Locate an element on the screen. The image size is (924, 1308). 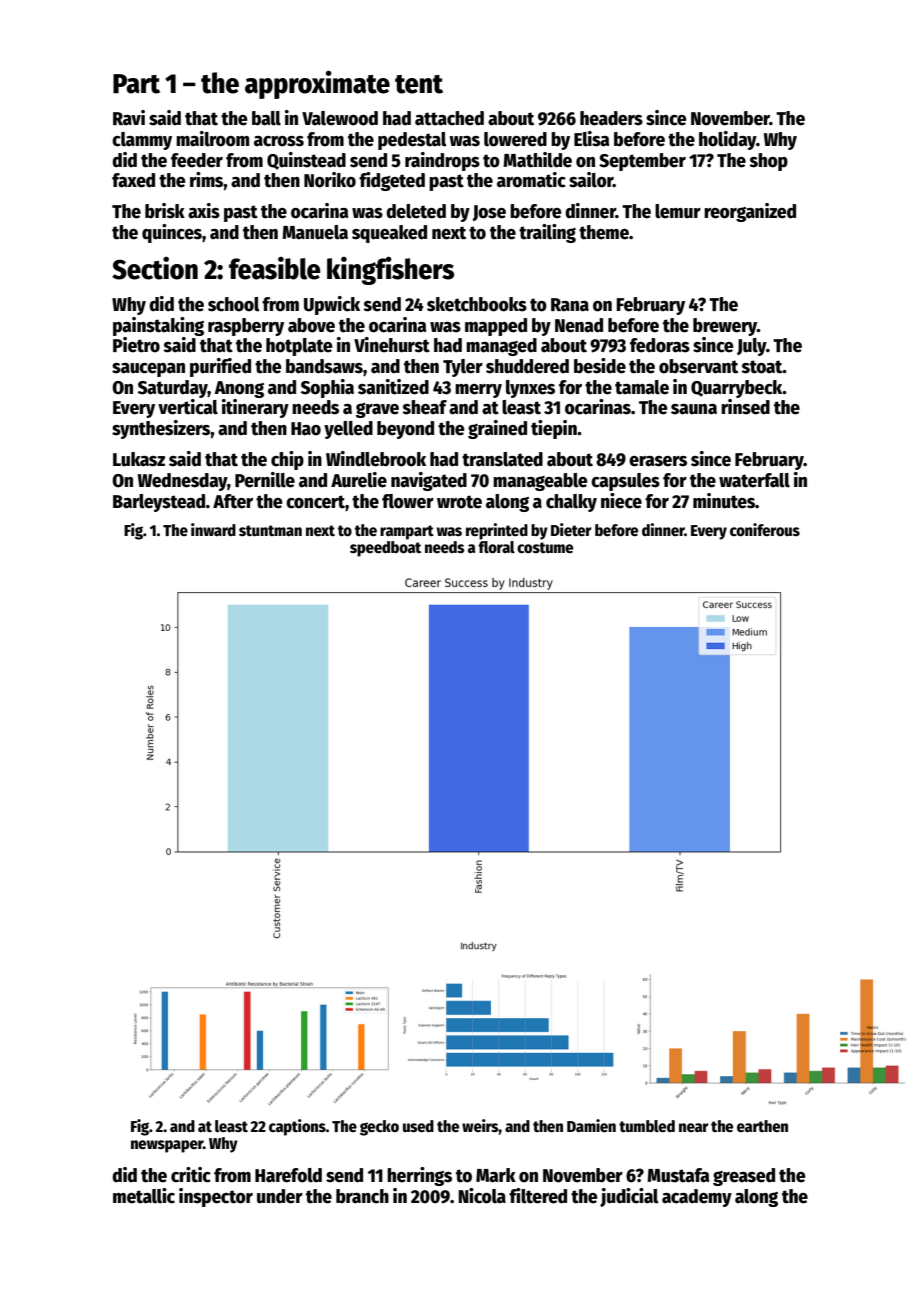
ball is located at coordinates (266, 118).
